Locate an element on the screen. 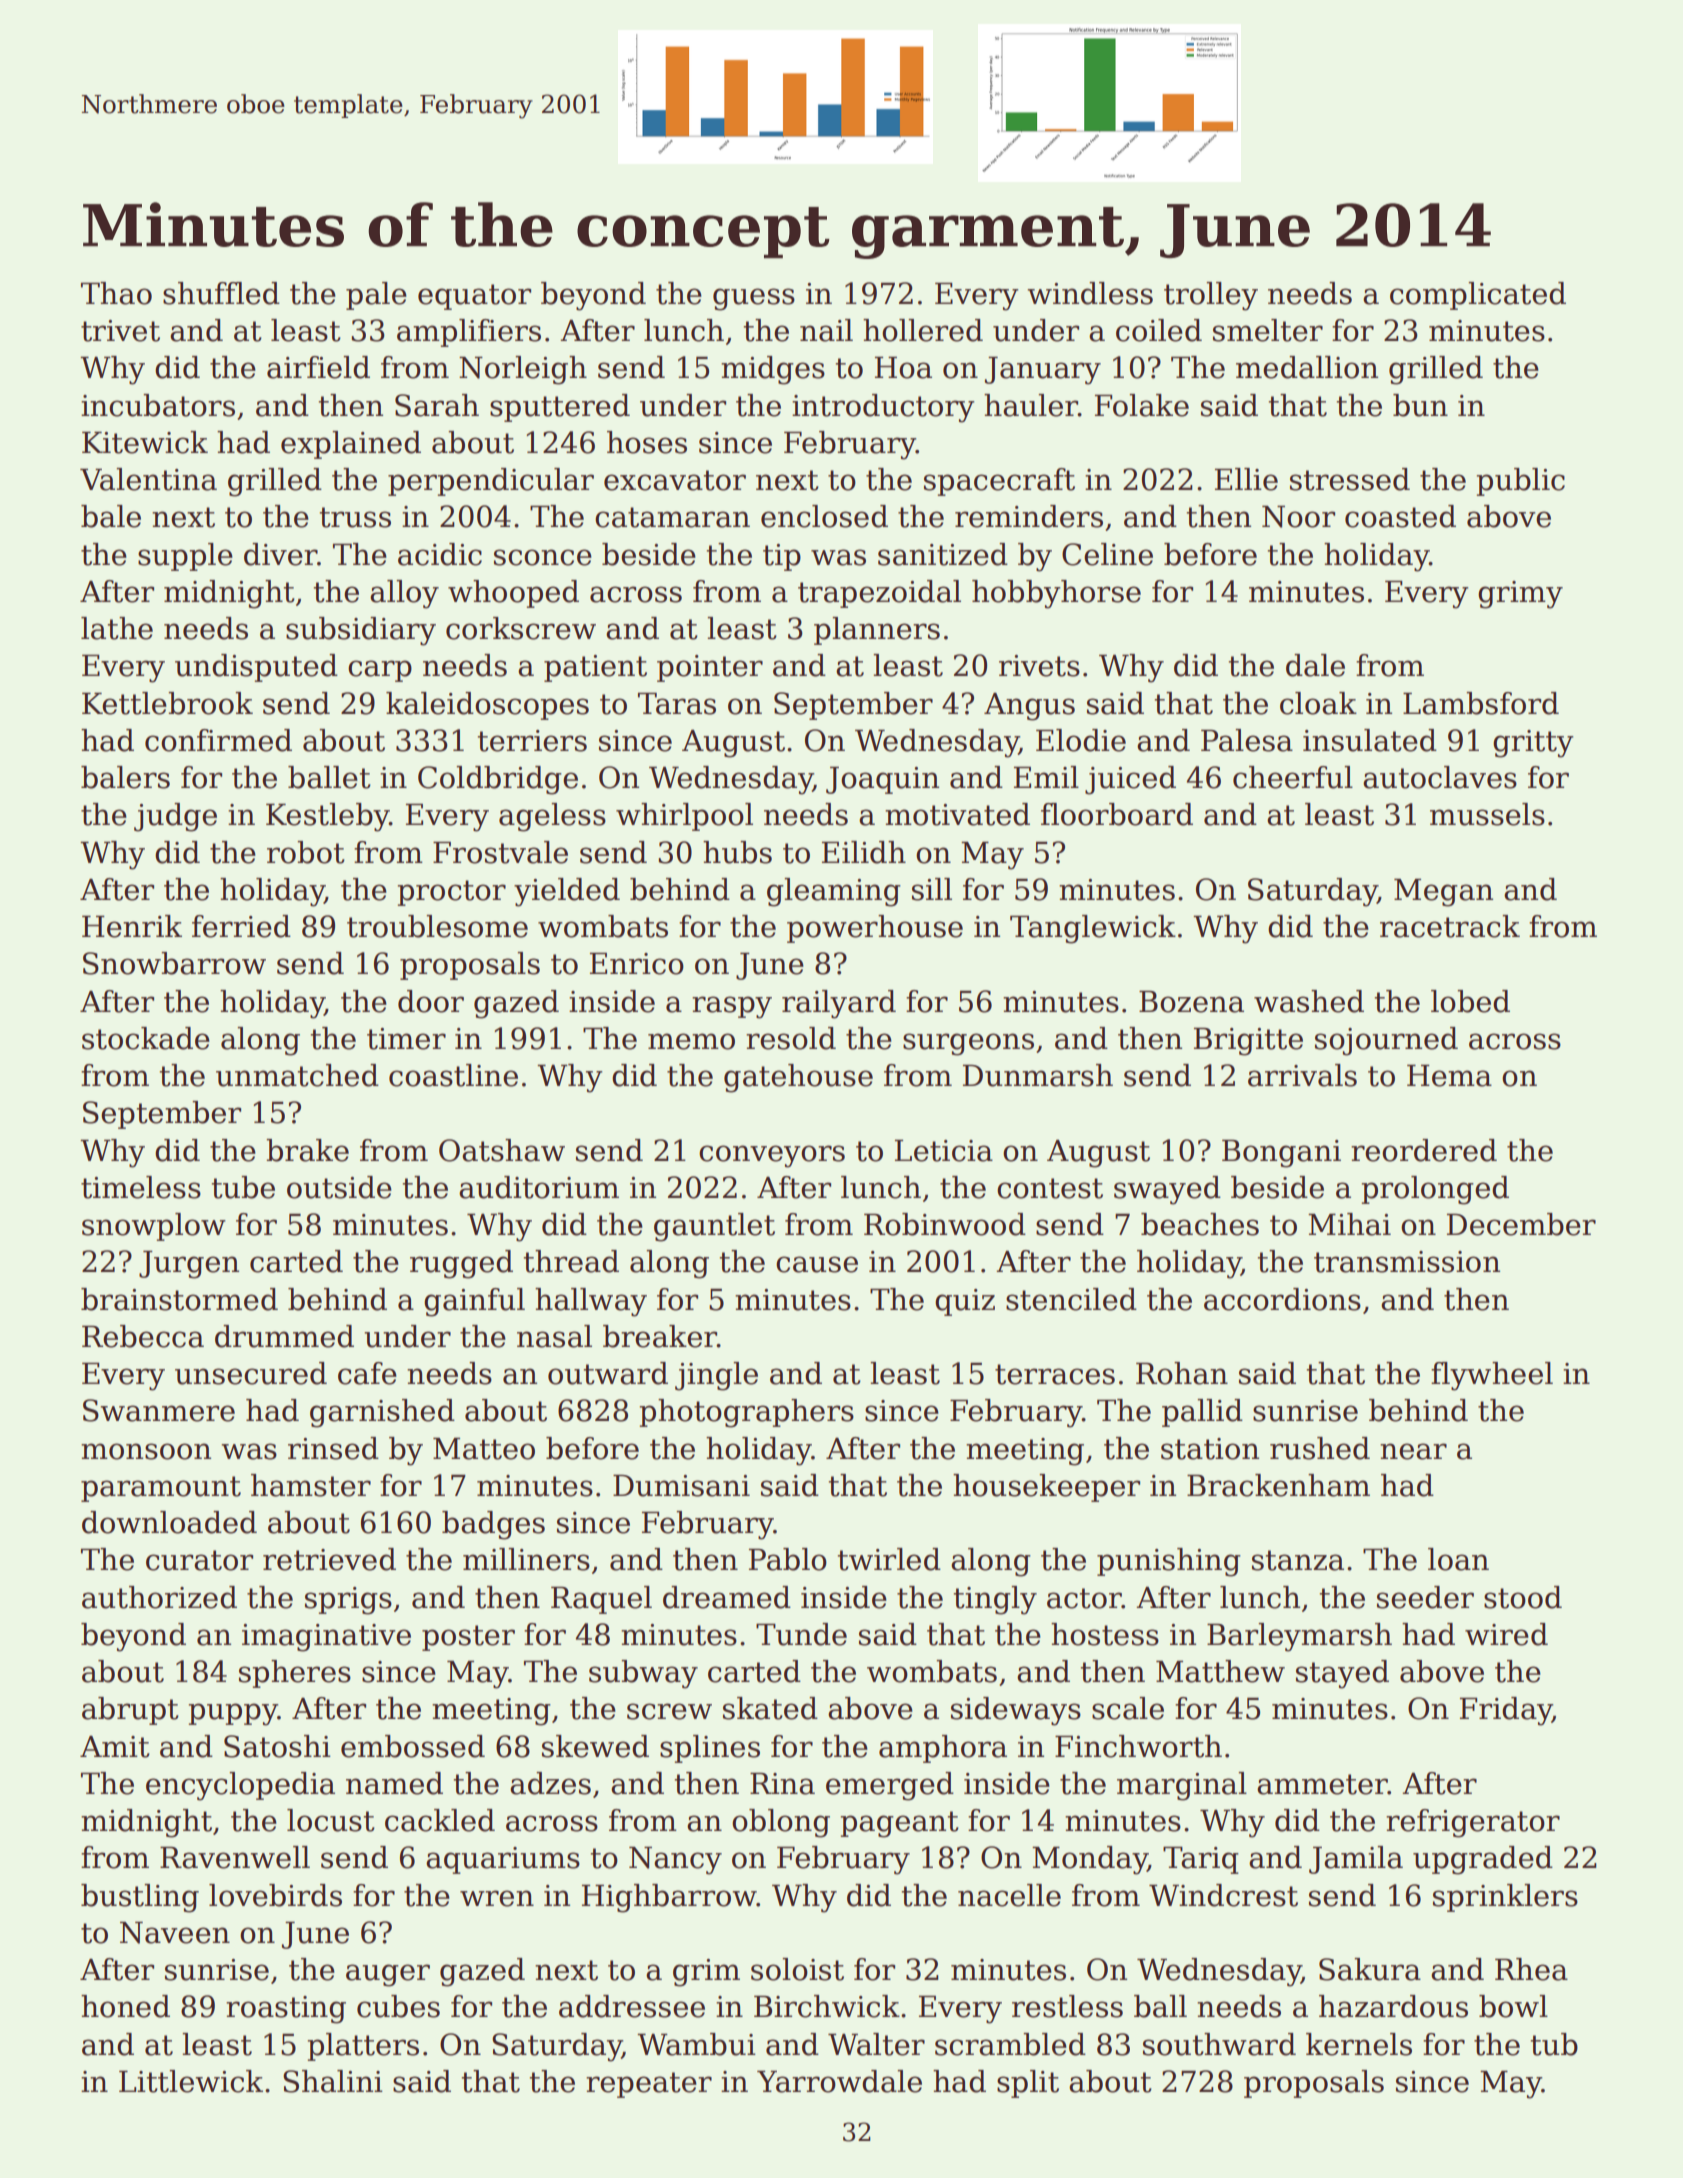 The image size is (1683, 2178). repeater is located at coordinates (649, 2085).
